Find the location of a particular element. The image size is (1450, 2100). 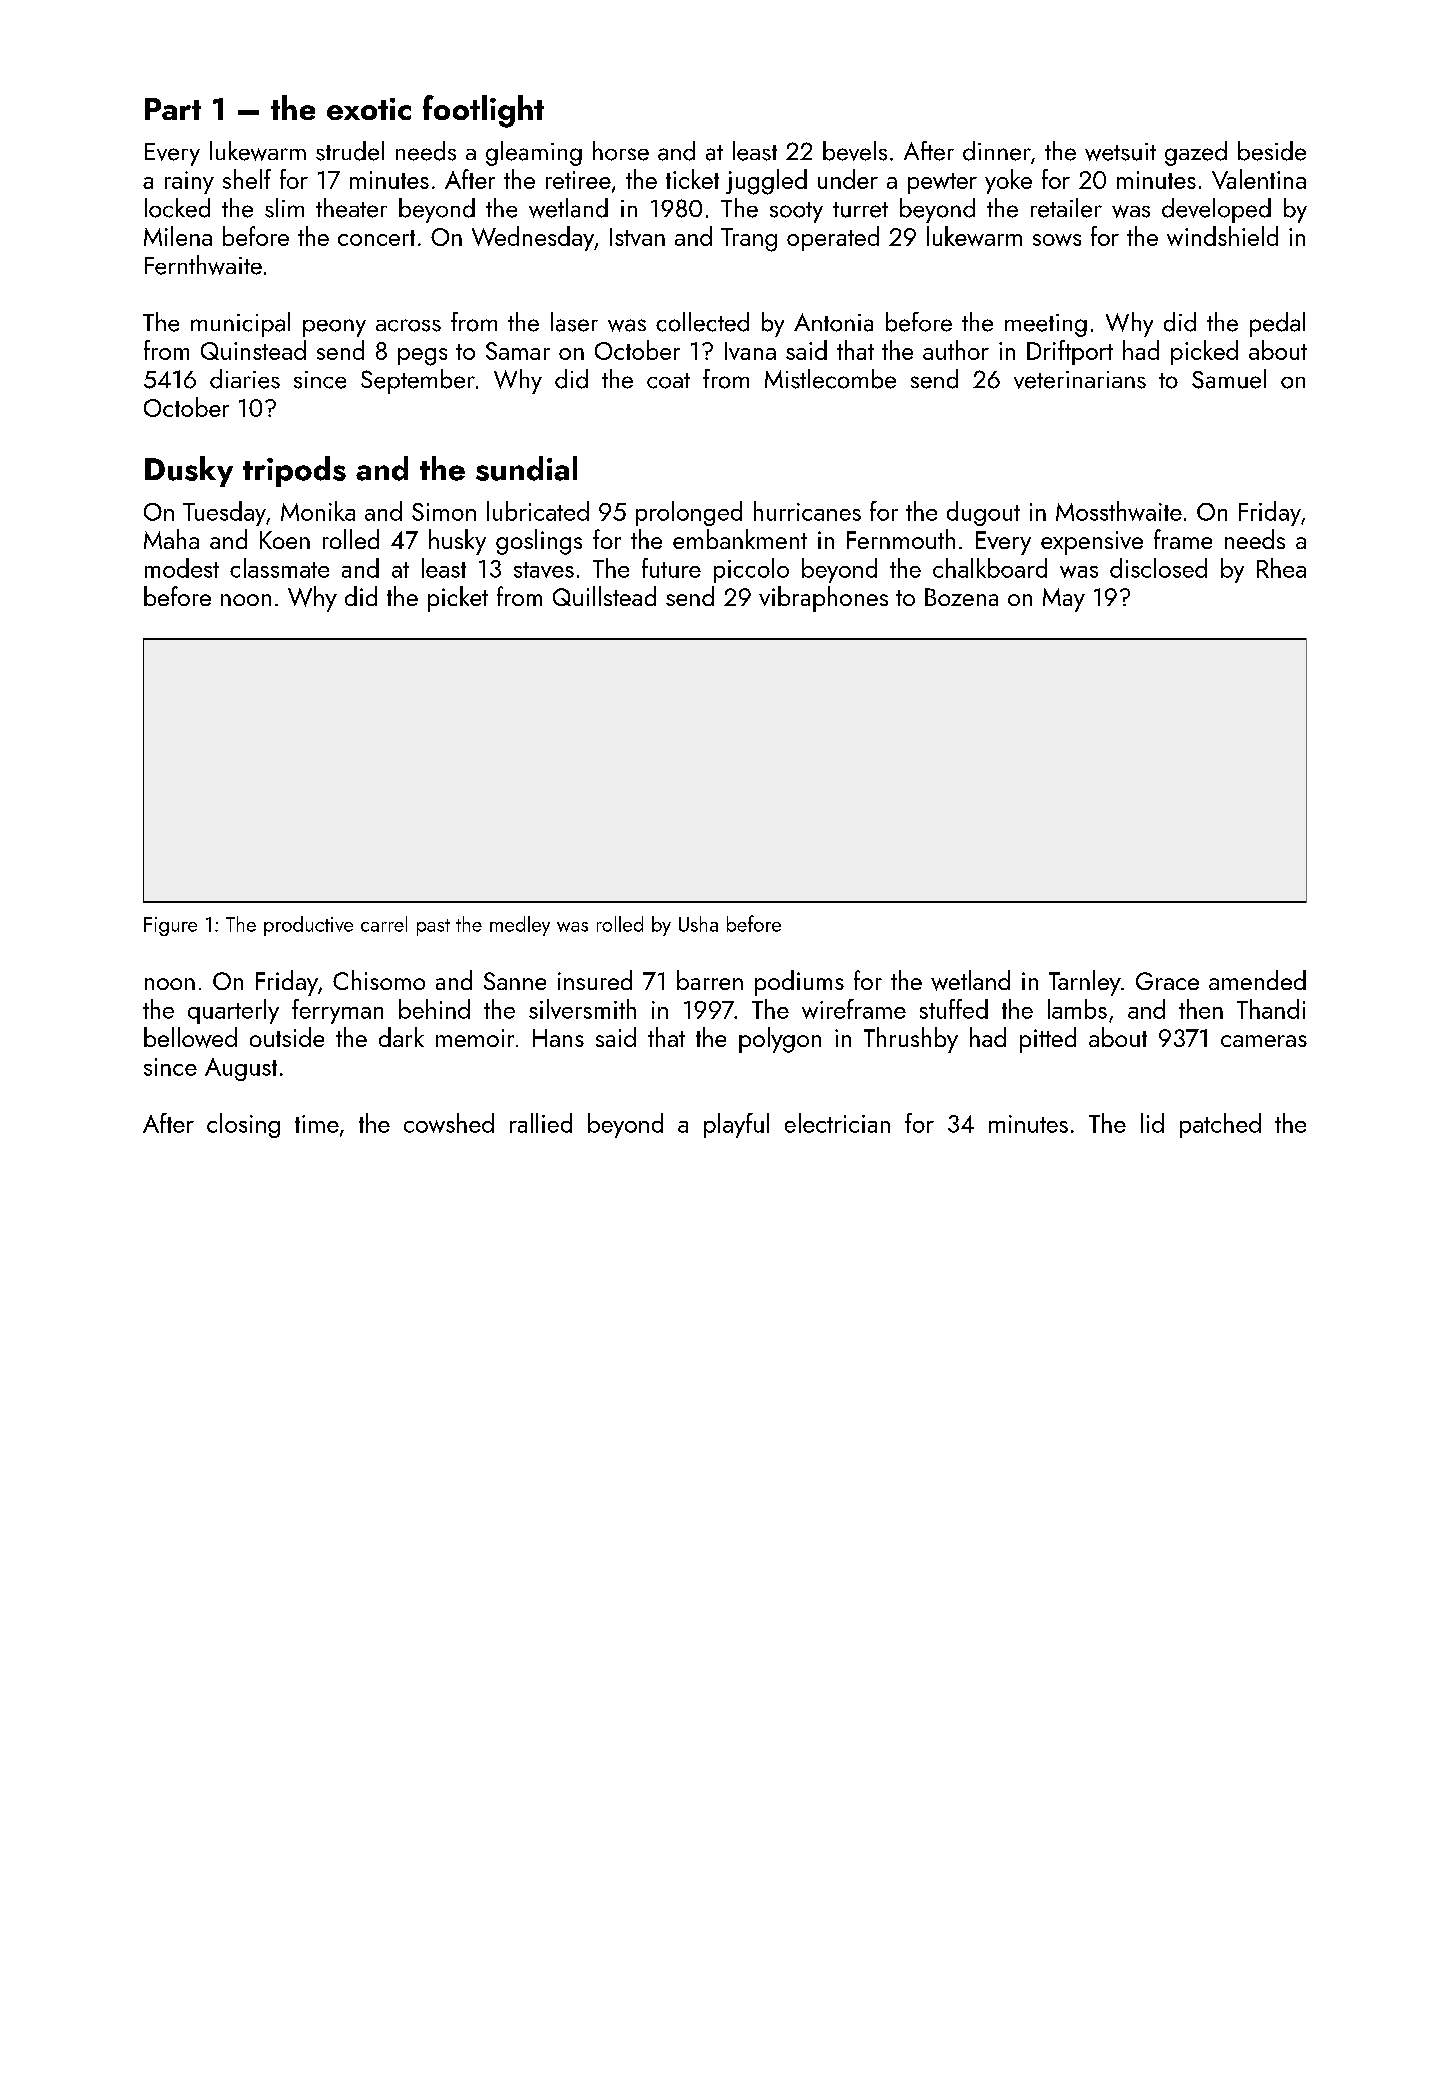

exotic is located at coordinates (369, 109).
